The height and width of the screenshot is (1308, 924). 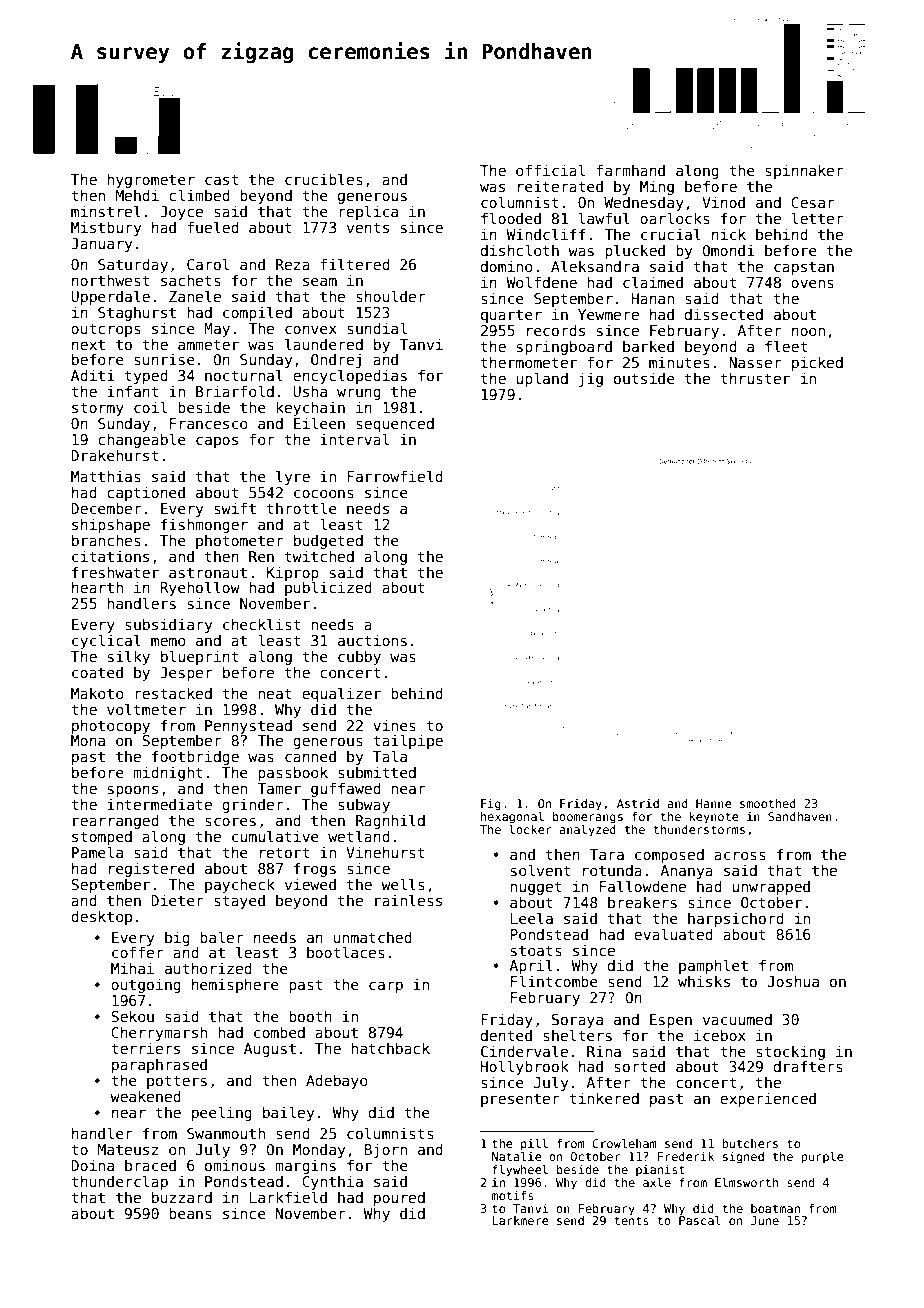 I want to click on spinnaker, so click(x=804, y=171).
